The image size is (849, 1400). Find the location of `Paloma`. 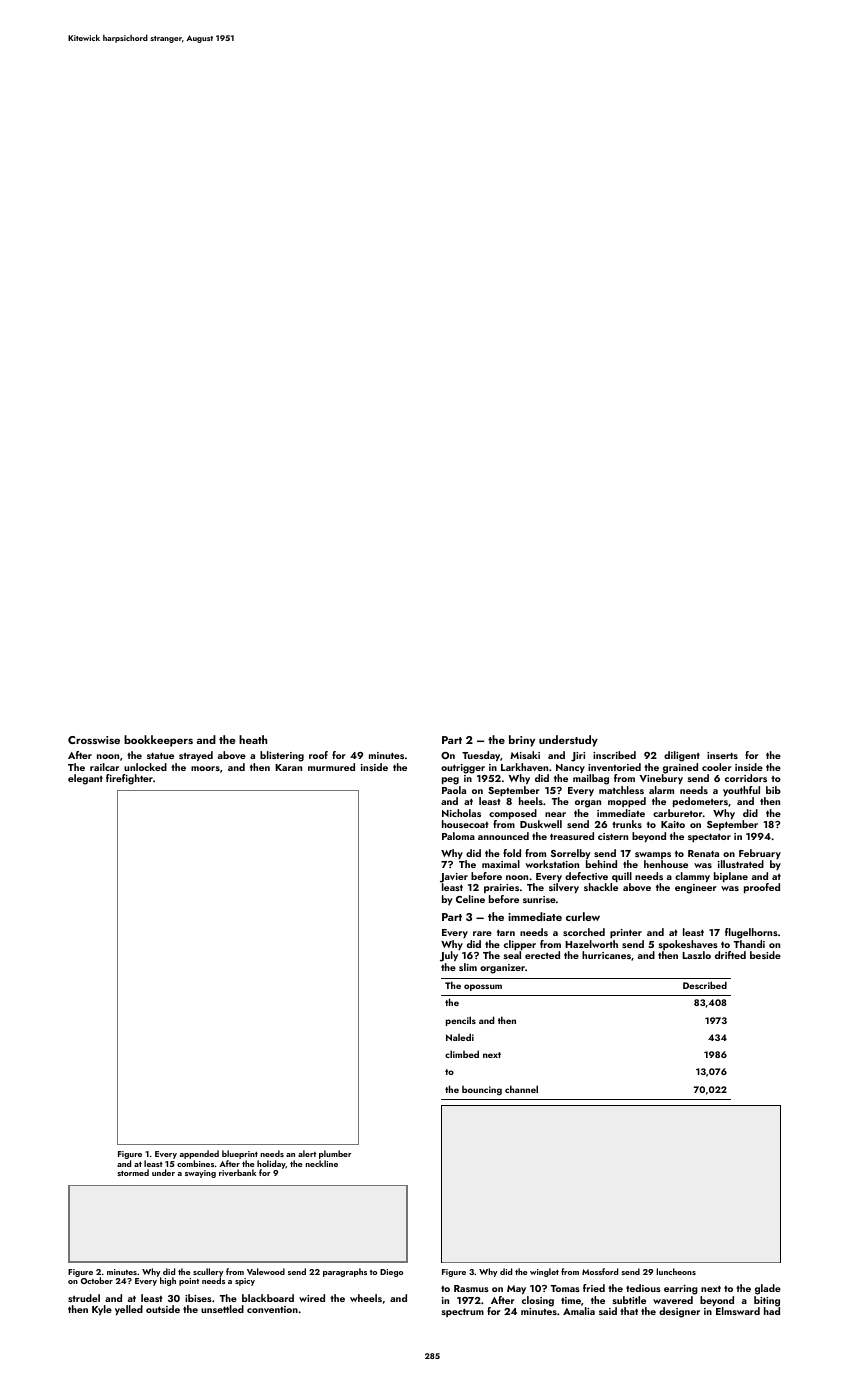

Paloma is located at coordinates (458, 836).
